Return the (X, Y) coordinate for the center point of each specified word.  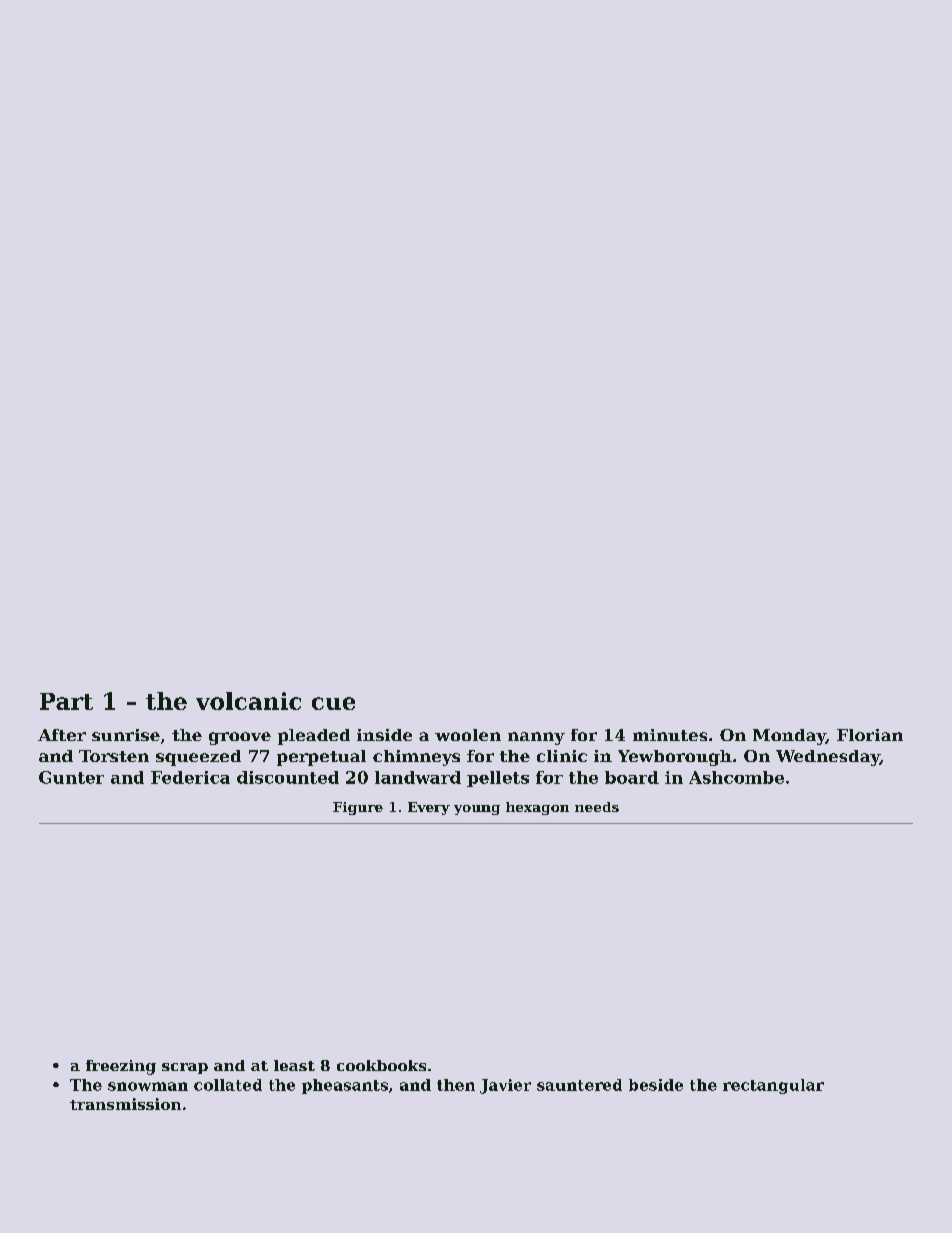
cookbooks (381, 1065)
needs (597, 807)
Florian (870, 735)
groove (240, 738)
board (632, 777)
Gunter (71, 777)
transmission (125, 1104)
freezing (121, 1067)
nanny (536, 738)
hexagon (537, 808)
